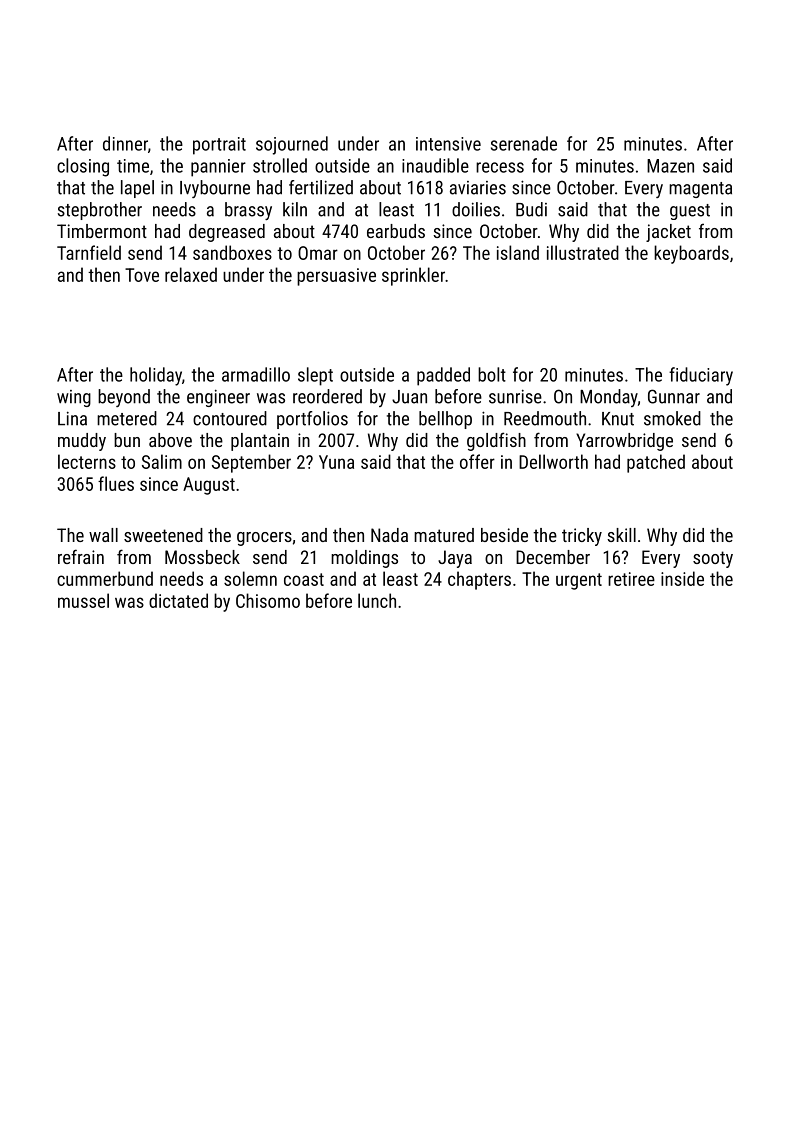 This image has width=790, height=1121. I want to click on inside, so click(682, 578).
